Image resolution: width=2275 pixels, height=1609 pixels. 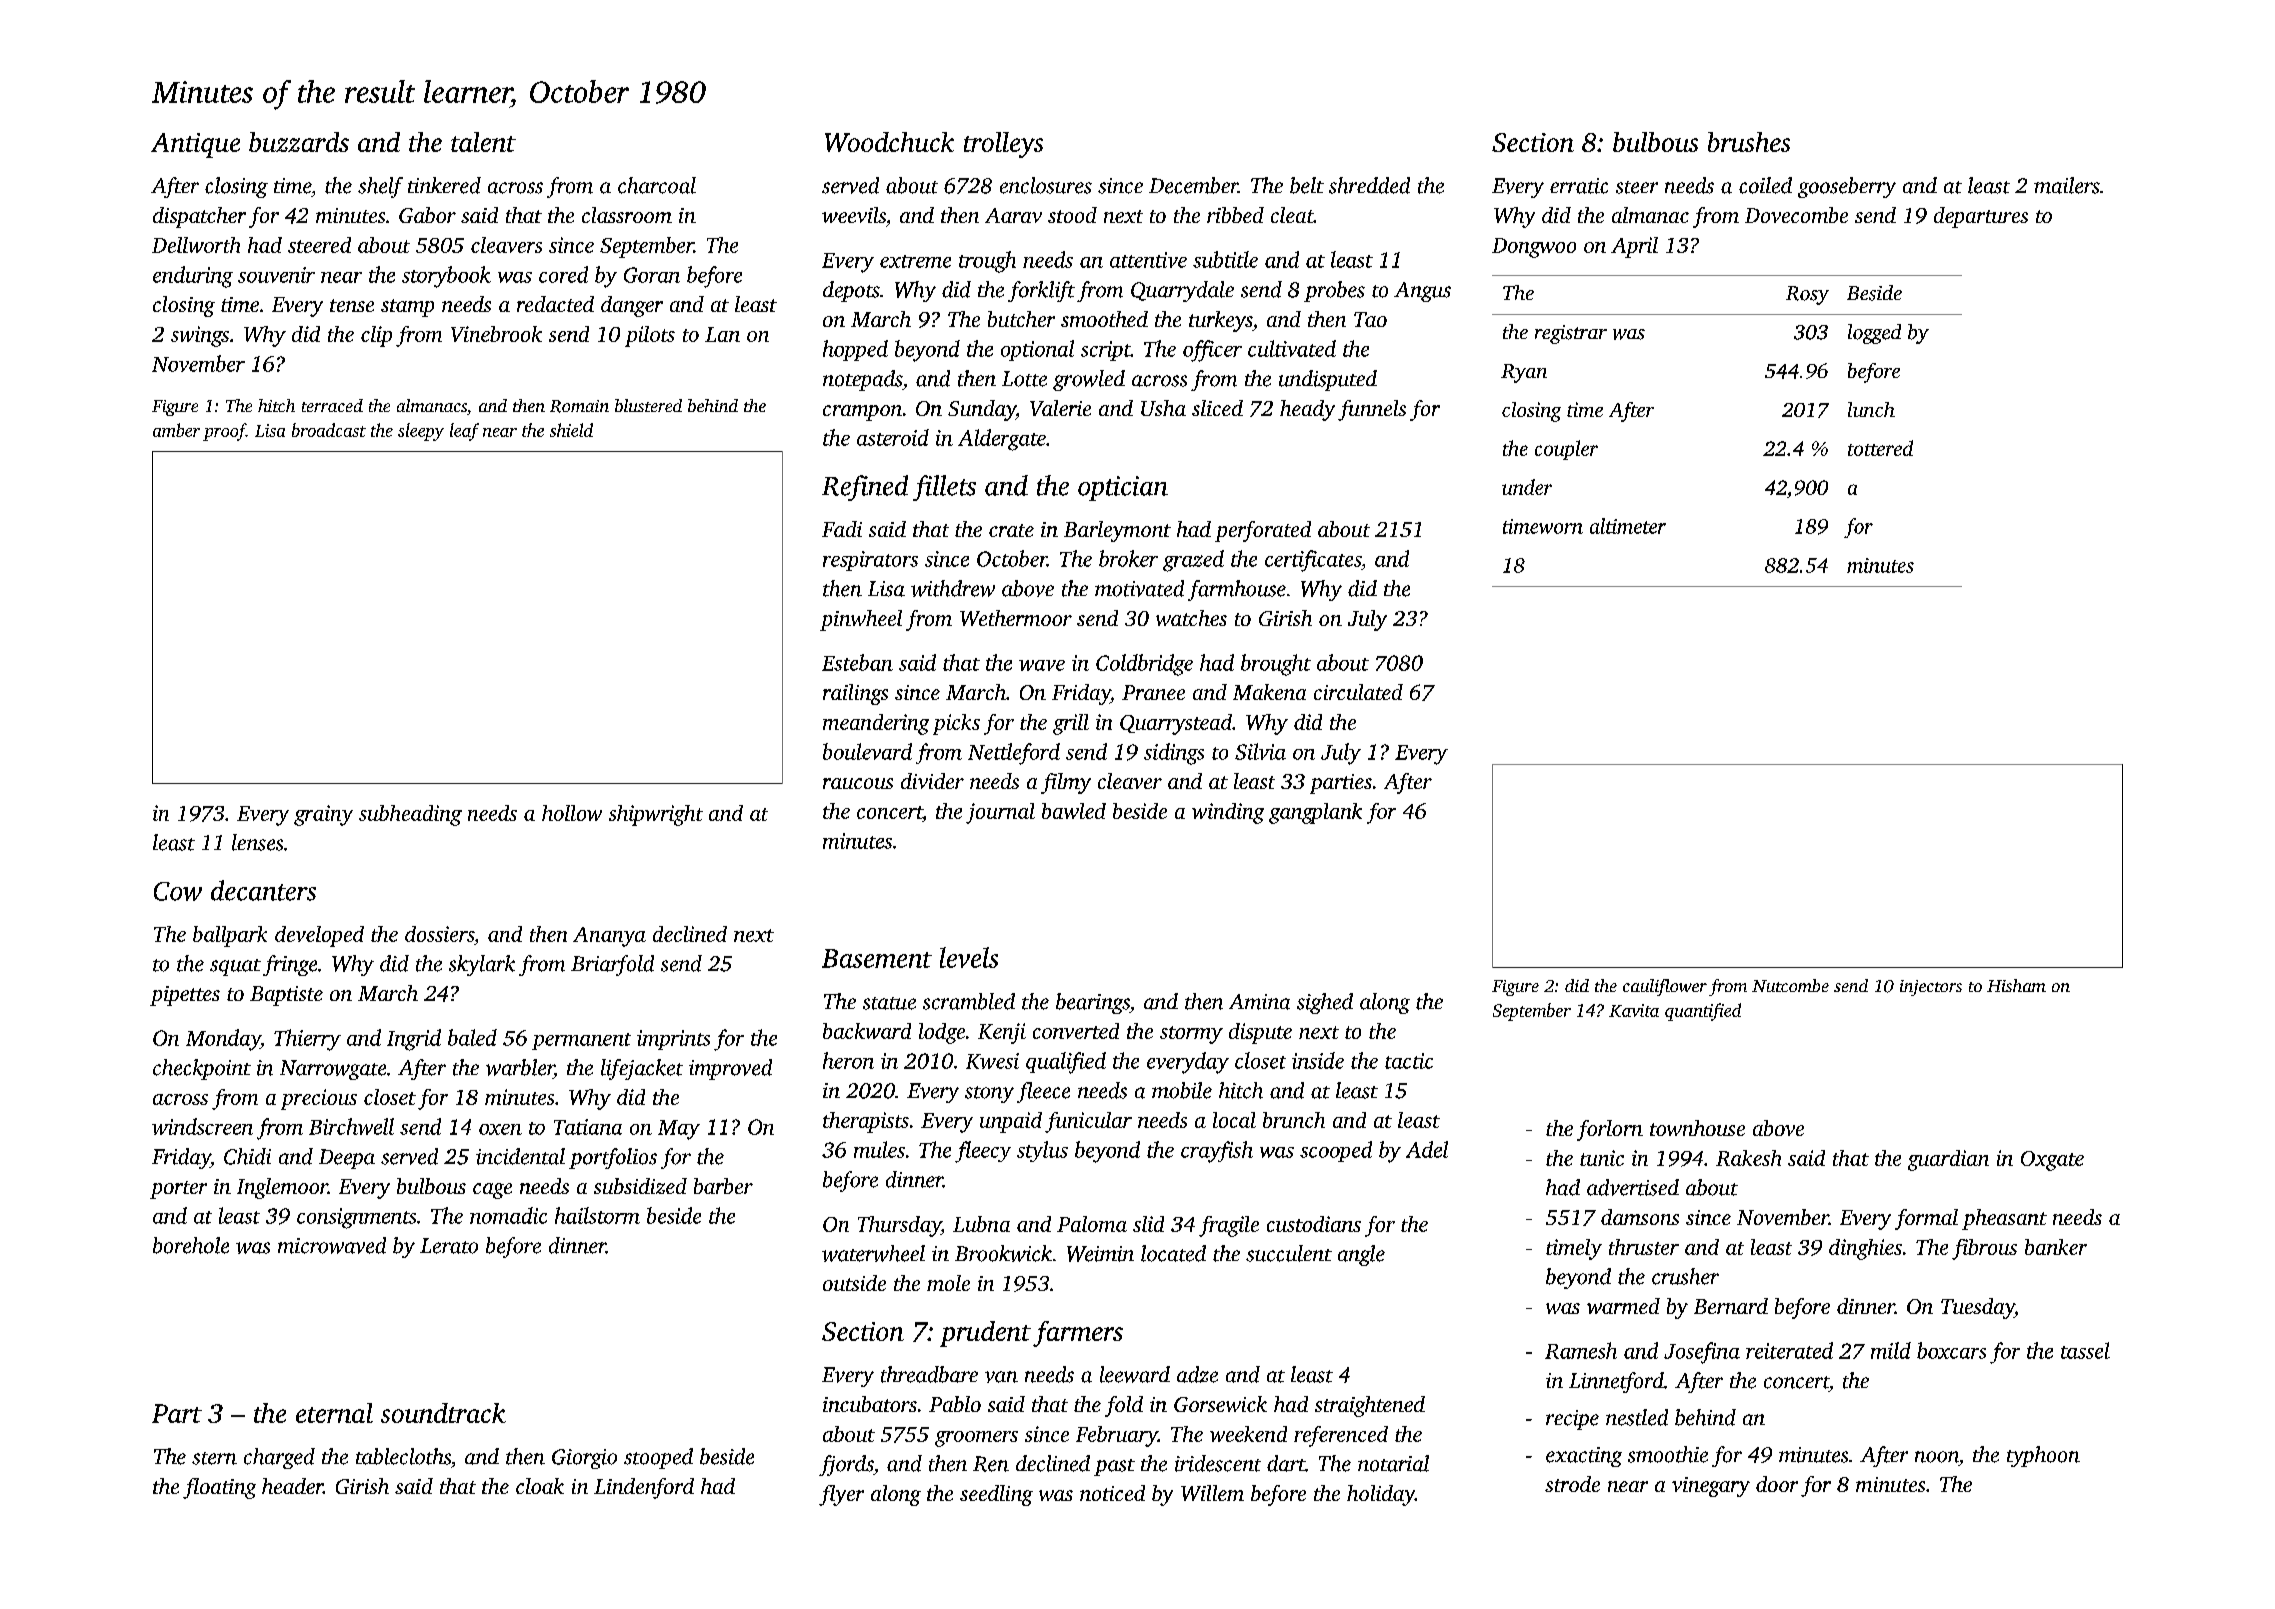 I want to click on farmers, so click(x=1078, y=1334).
